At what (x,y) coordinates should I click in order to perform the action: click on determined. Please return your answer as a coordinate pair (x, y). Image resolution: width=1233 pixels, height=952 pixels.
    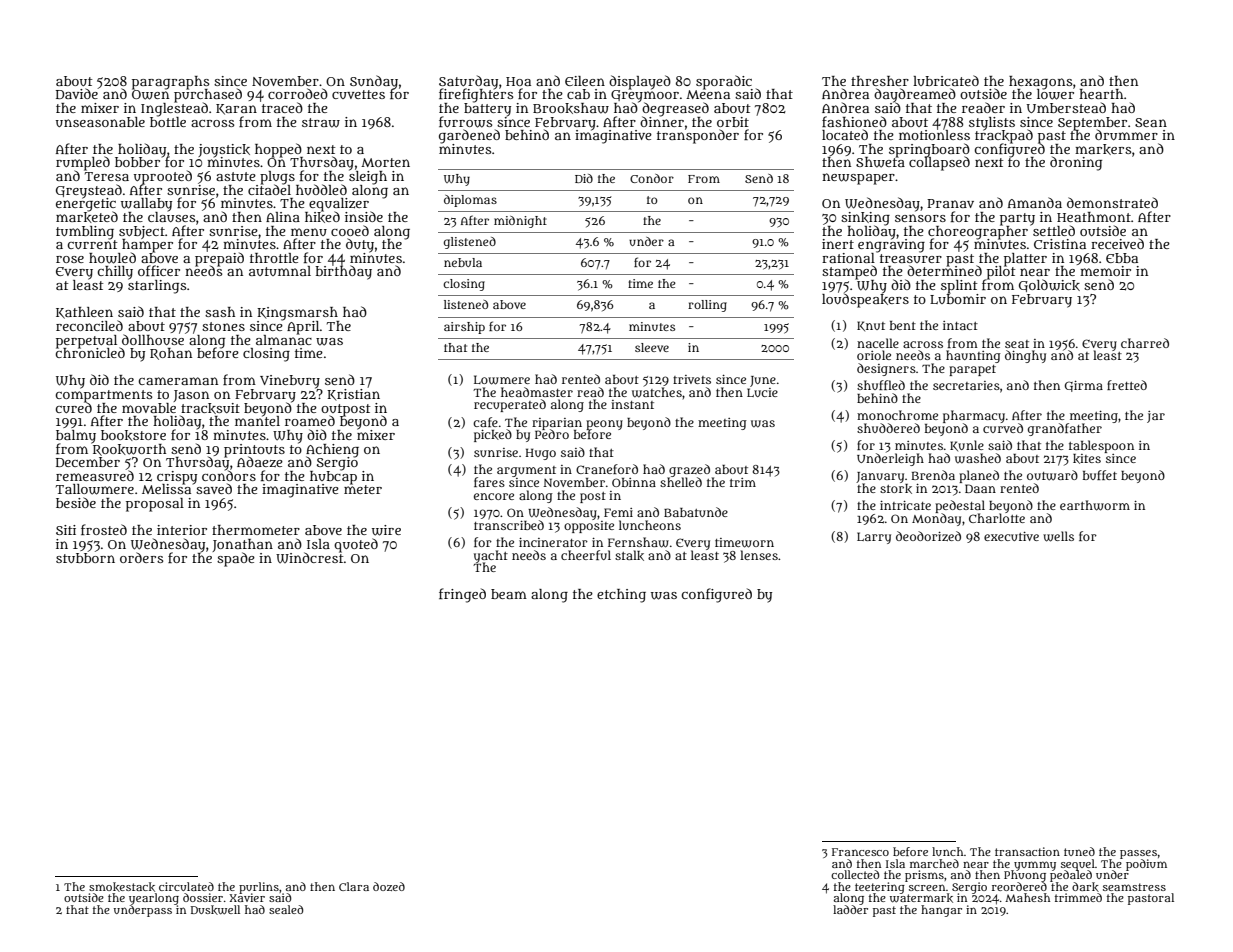
    Looking at the image, I should click on (944, 271).
